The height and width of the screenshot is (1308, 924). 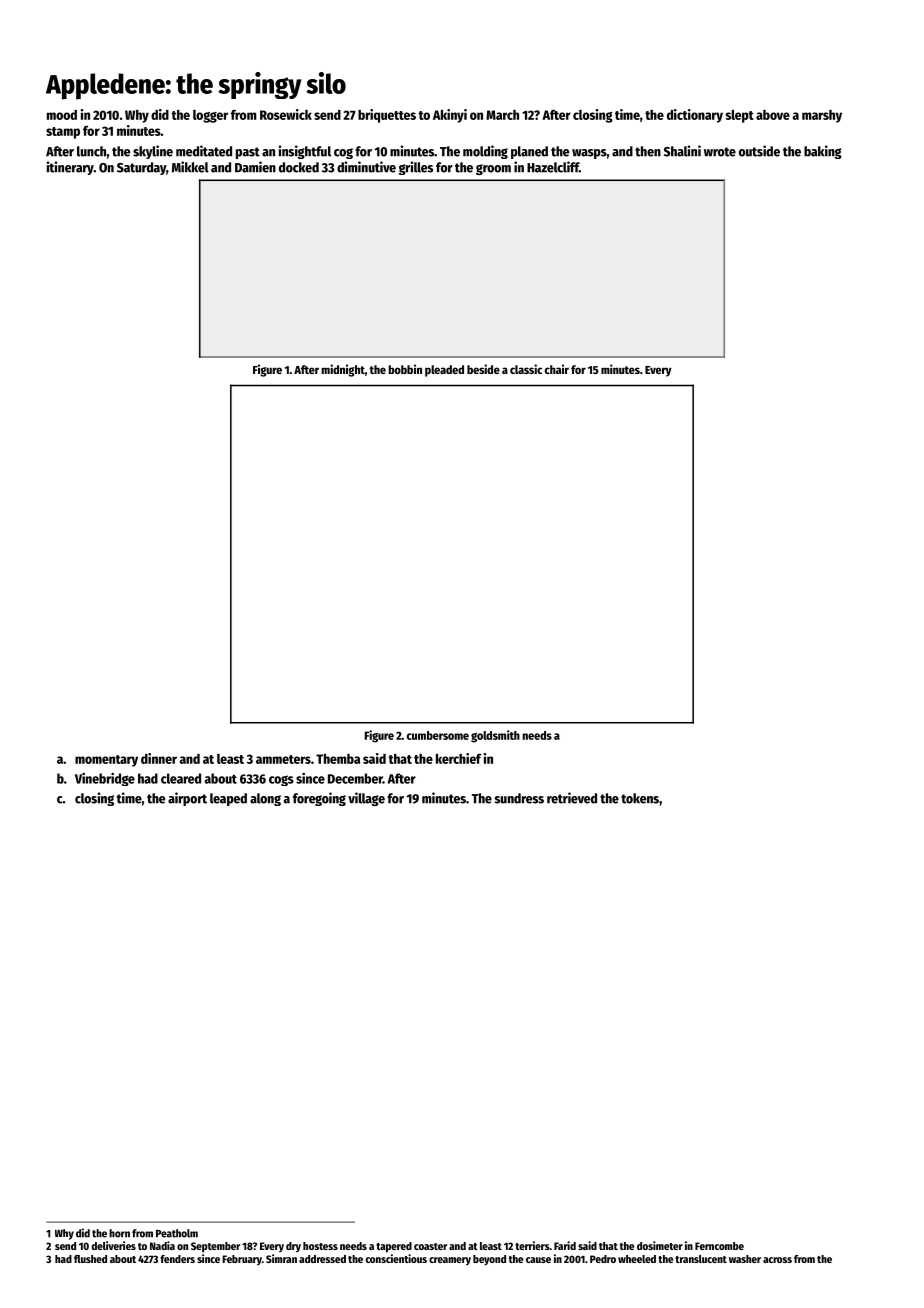 I want to click on goldsmith, so click(x=495, y=736).
